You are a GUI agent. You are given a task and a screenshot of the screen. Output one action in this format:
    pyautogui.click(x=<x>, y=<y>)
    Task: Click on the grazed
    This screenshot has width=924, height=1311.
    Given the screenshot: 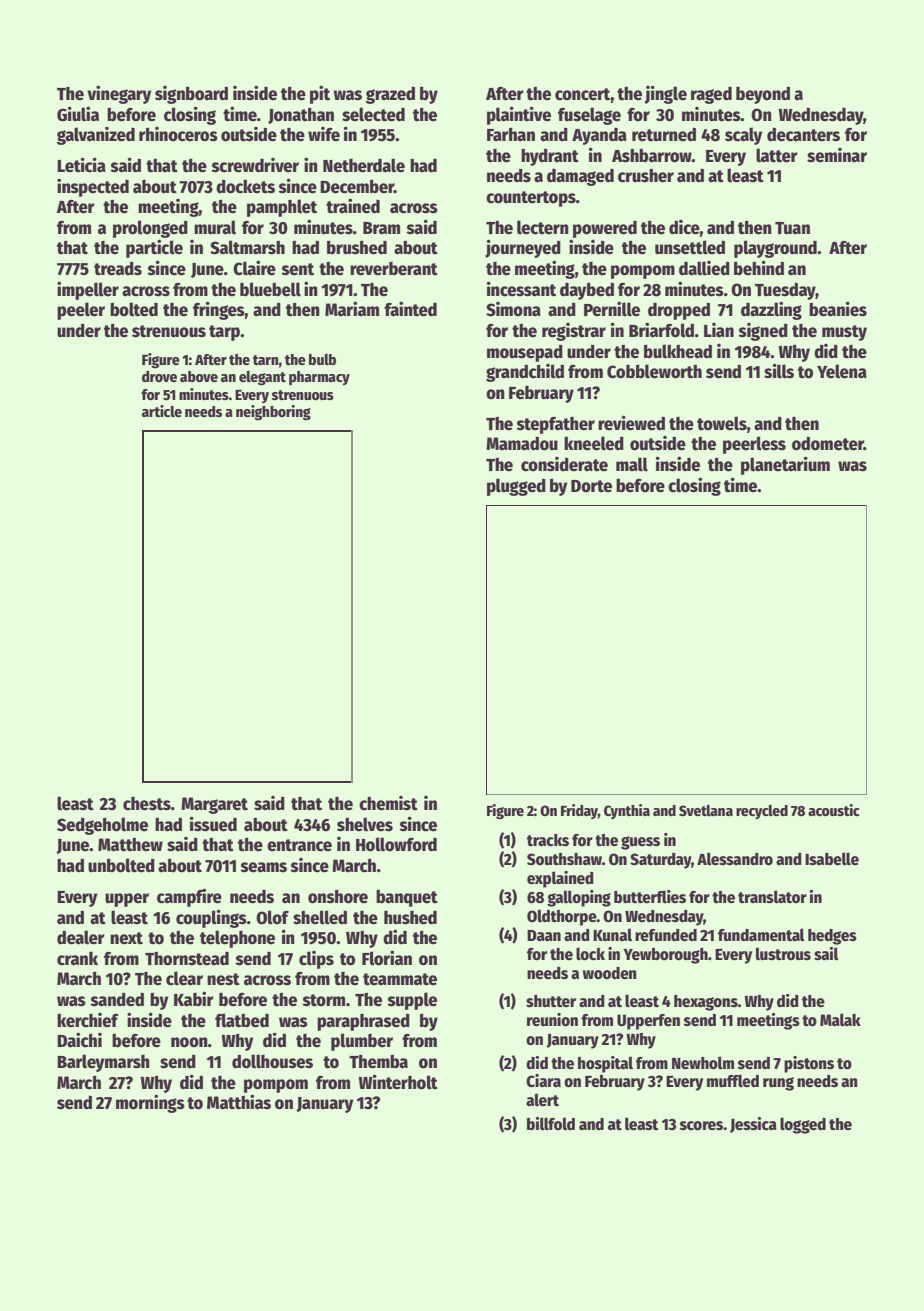 What is the action you would take?
    pyautogui.click(x=390, y=95)
